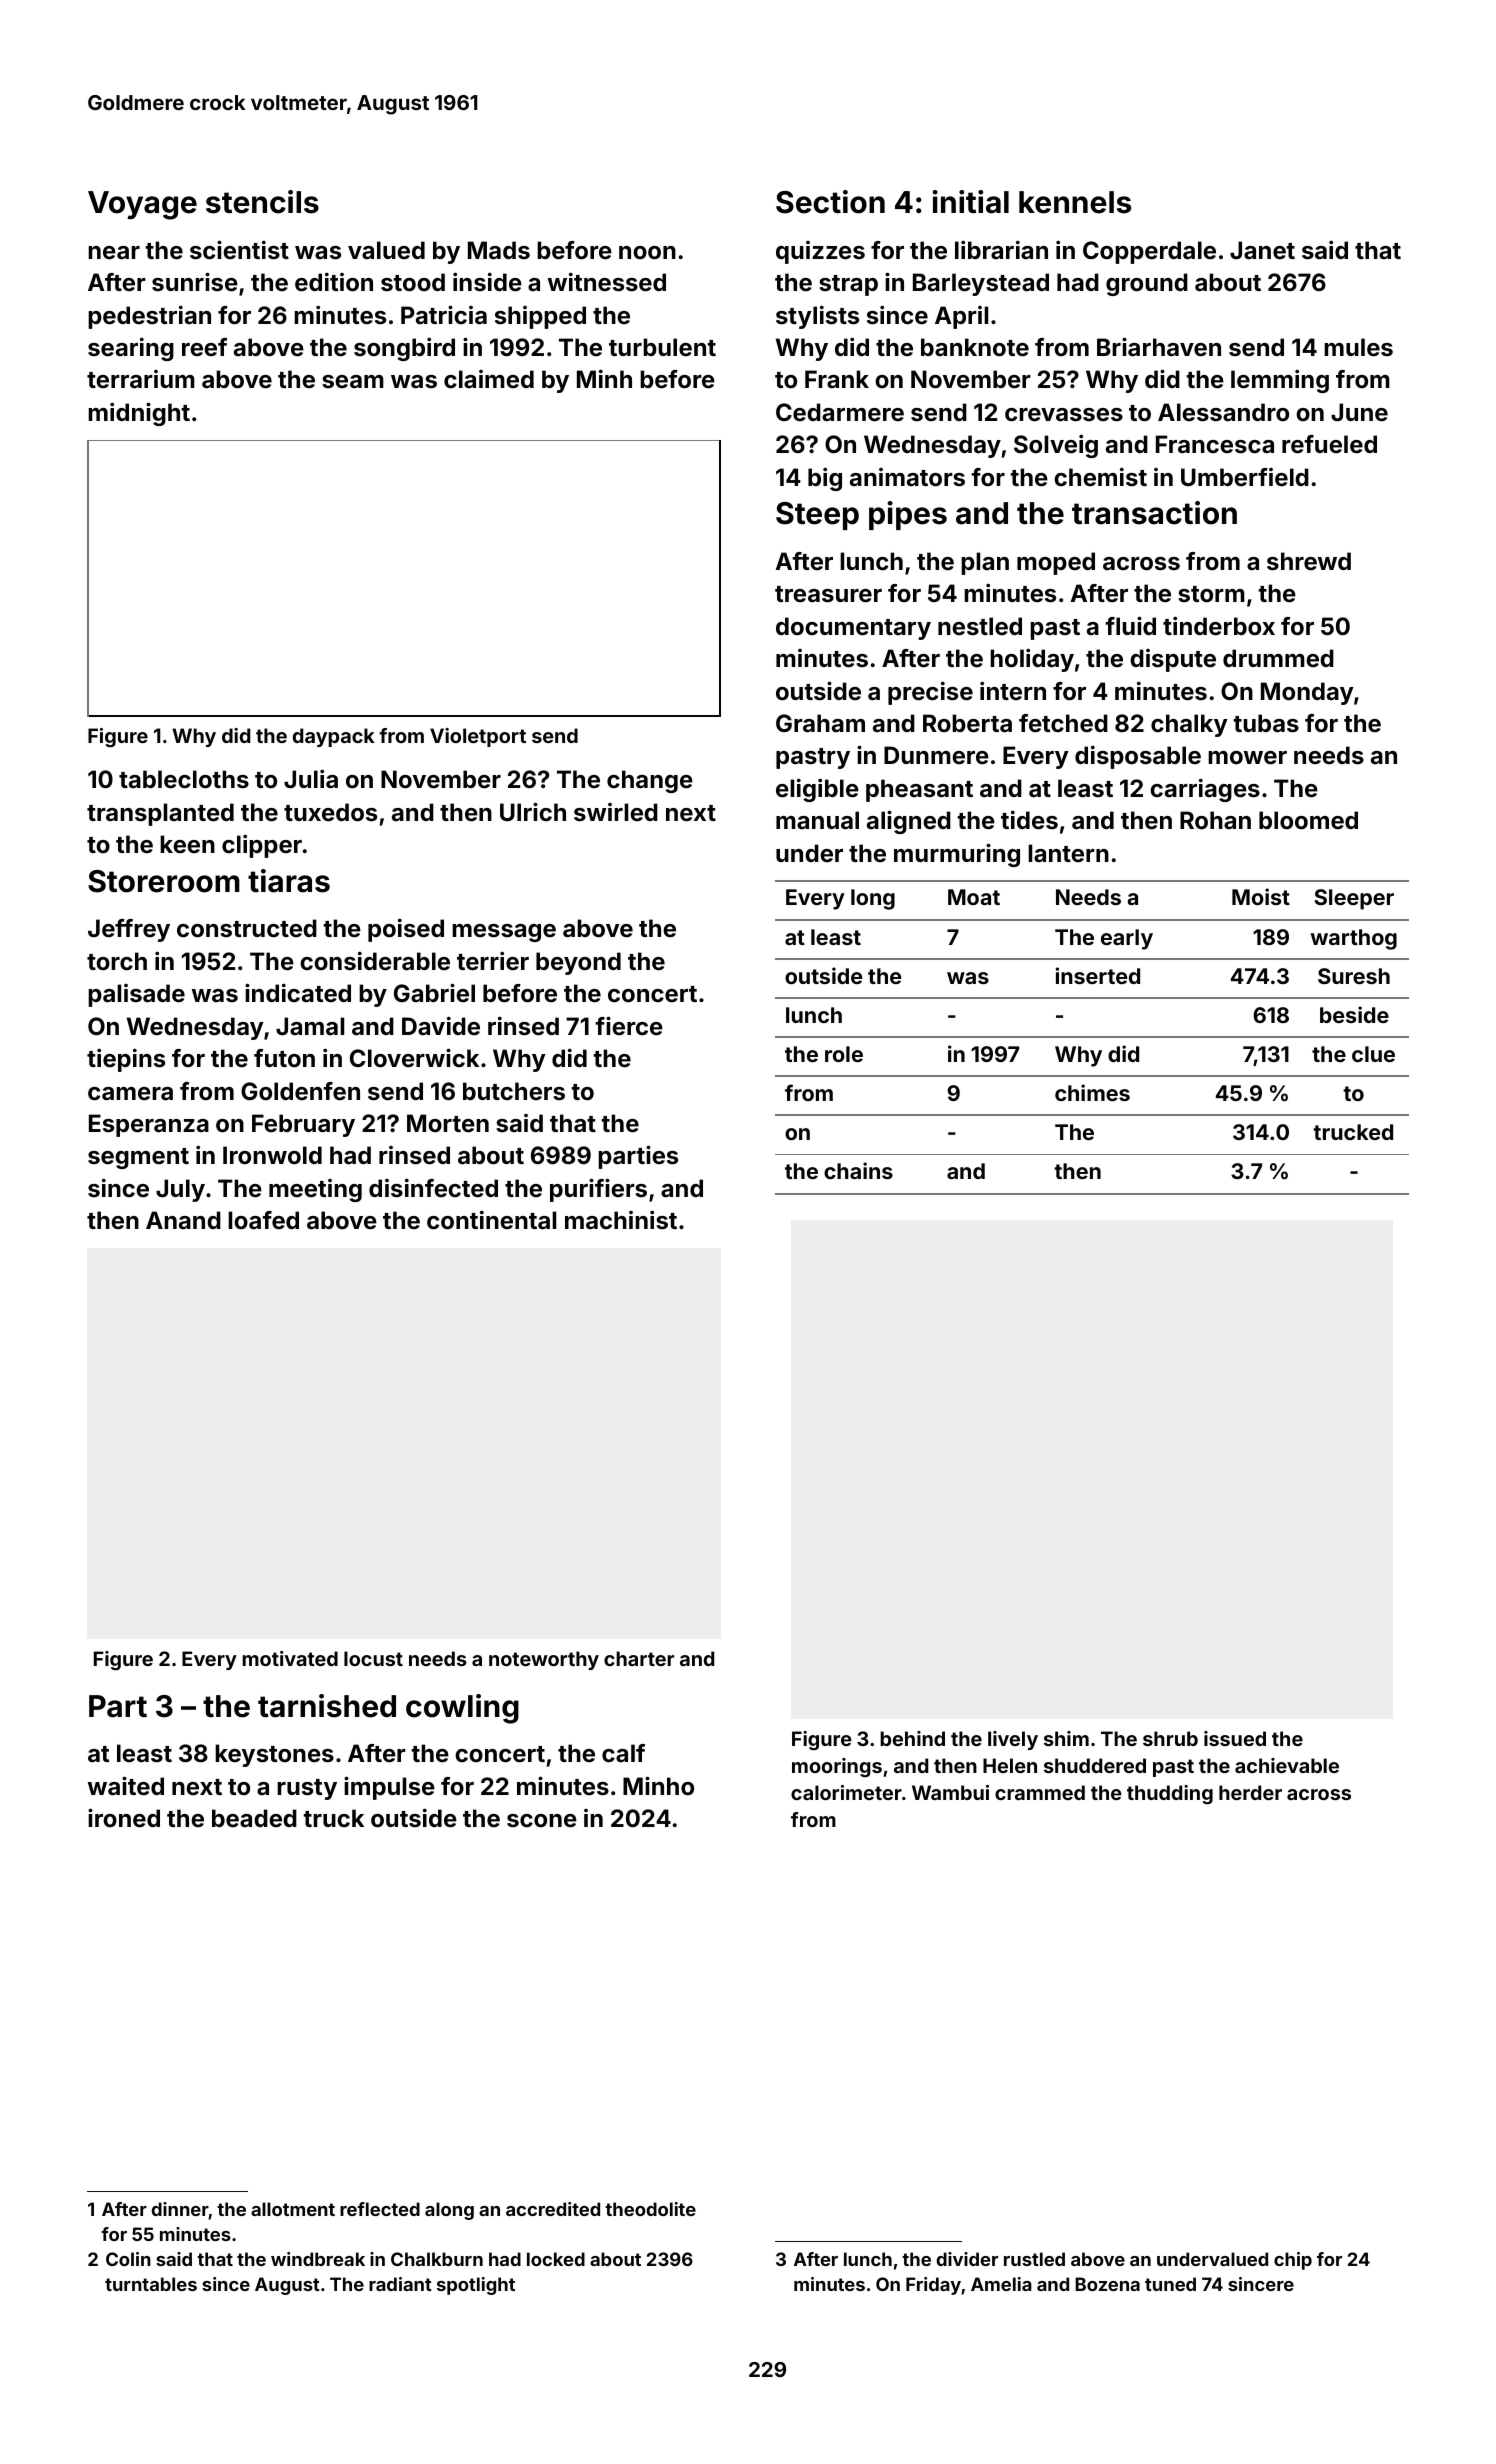 This document has width=1496, height=2464. What do you see at coordinates (117, 961) in the document?
I see `torch` at bounding box center [117, 961].
